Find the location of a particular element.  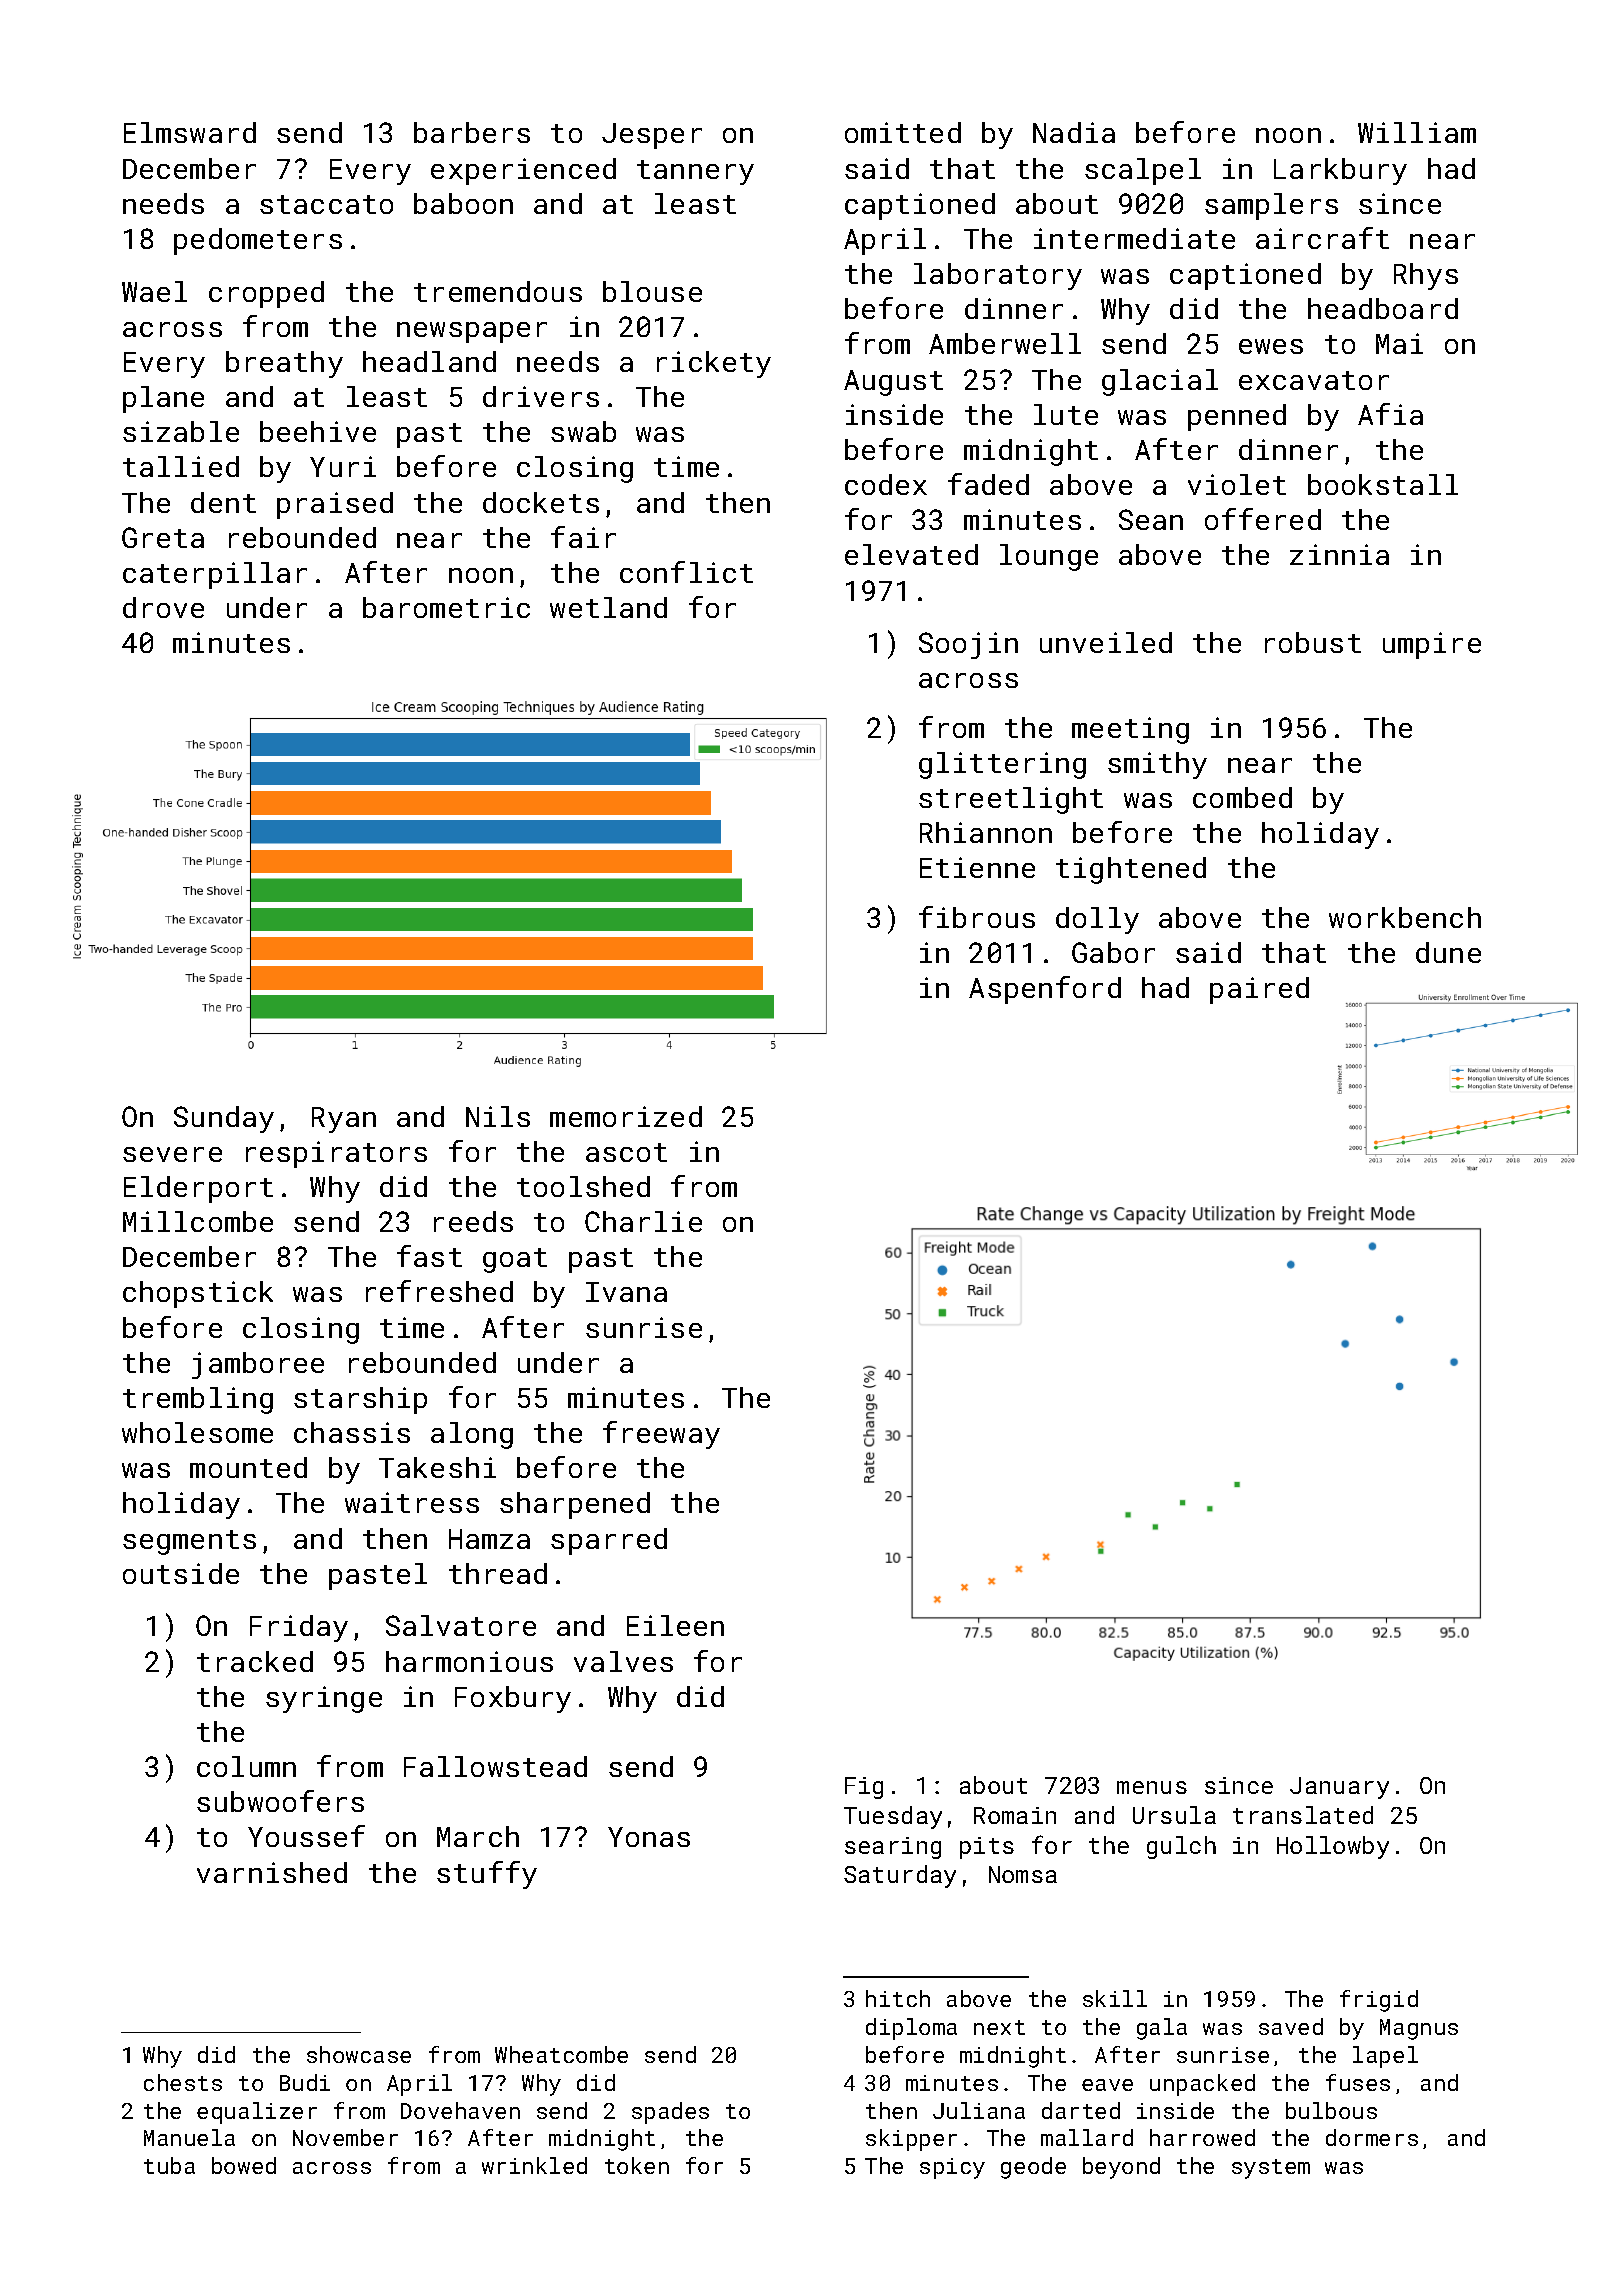

aircraft is located at coordinates (1322, 238).
